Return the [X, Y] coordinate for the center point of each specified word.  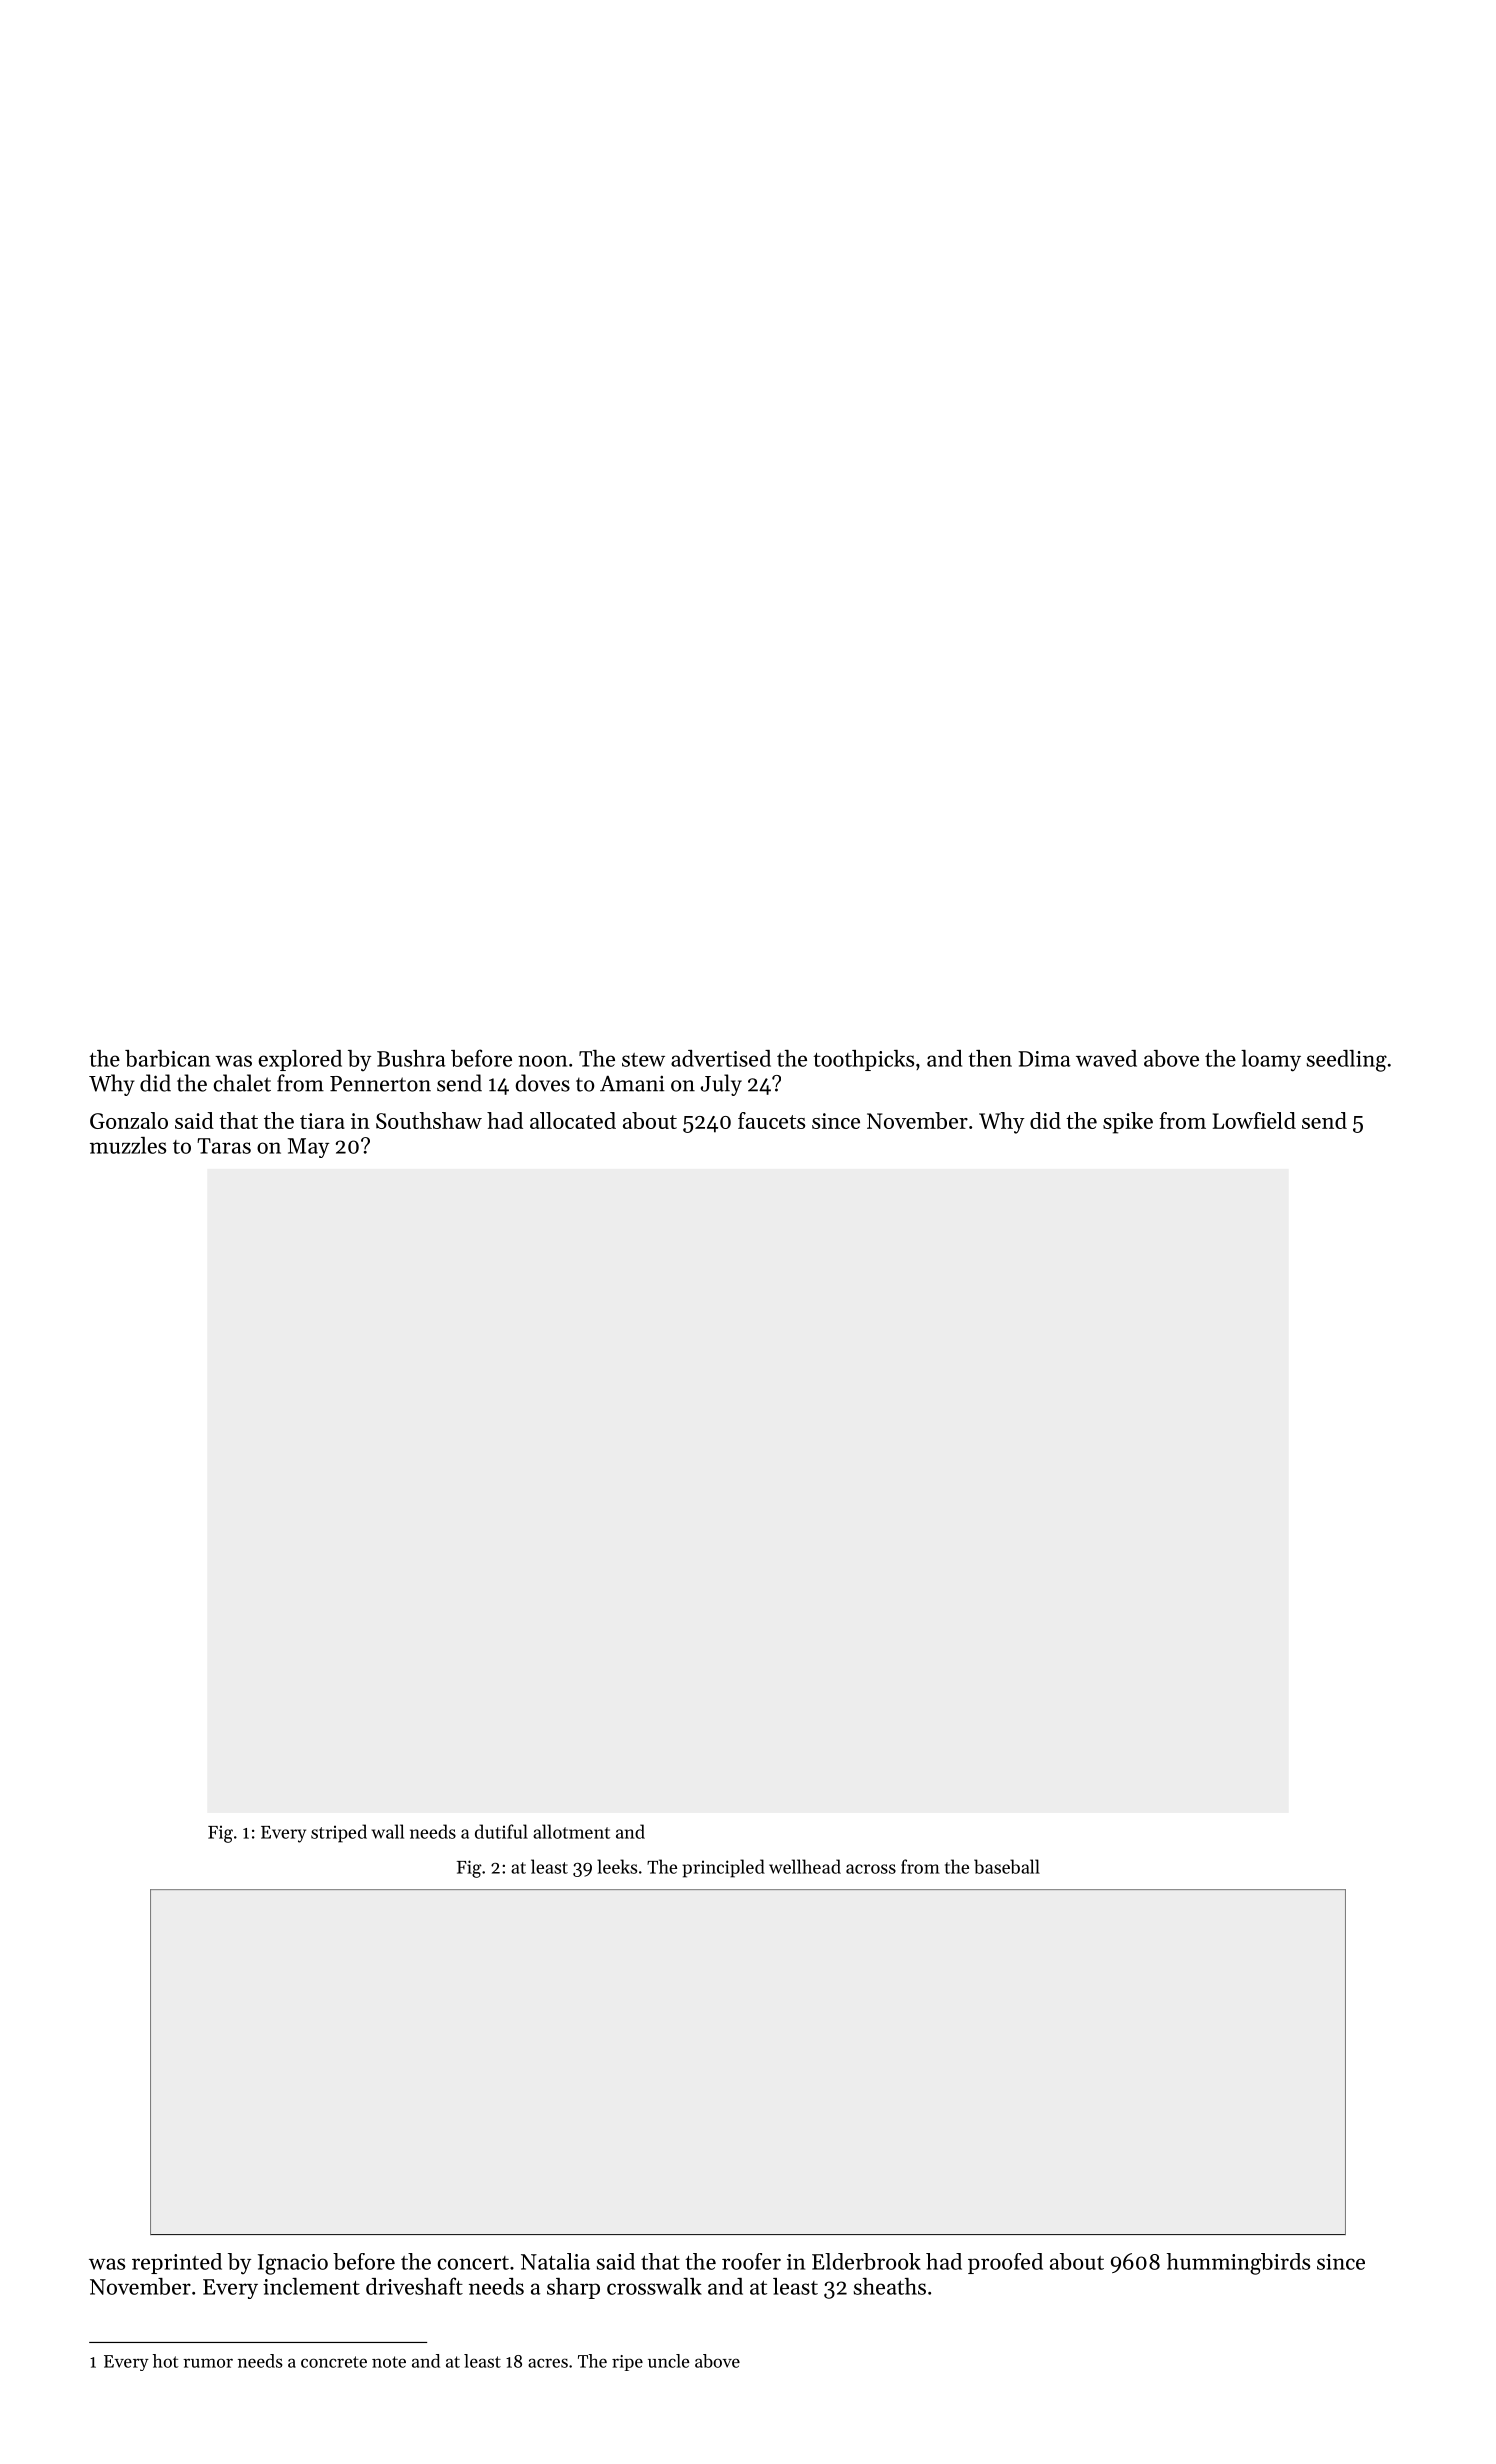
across [871, 1869]
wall [388, 1831]
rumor [208, 2363]
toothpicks [863, 1060]
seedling [1347, 1061]
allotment [571, 1831]
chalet [242, 1083]
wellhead [805, 1866]
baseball [1007, 1866]
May [308, 1148]
